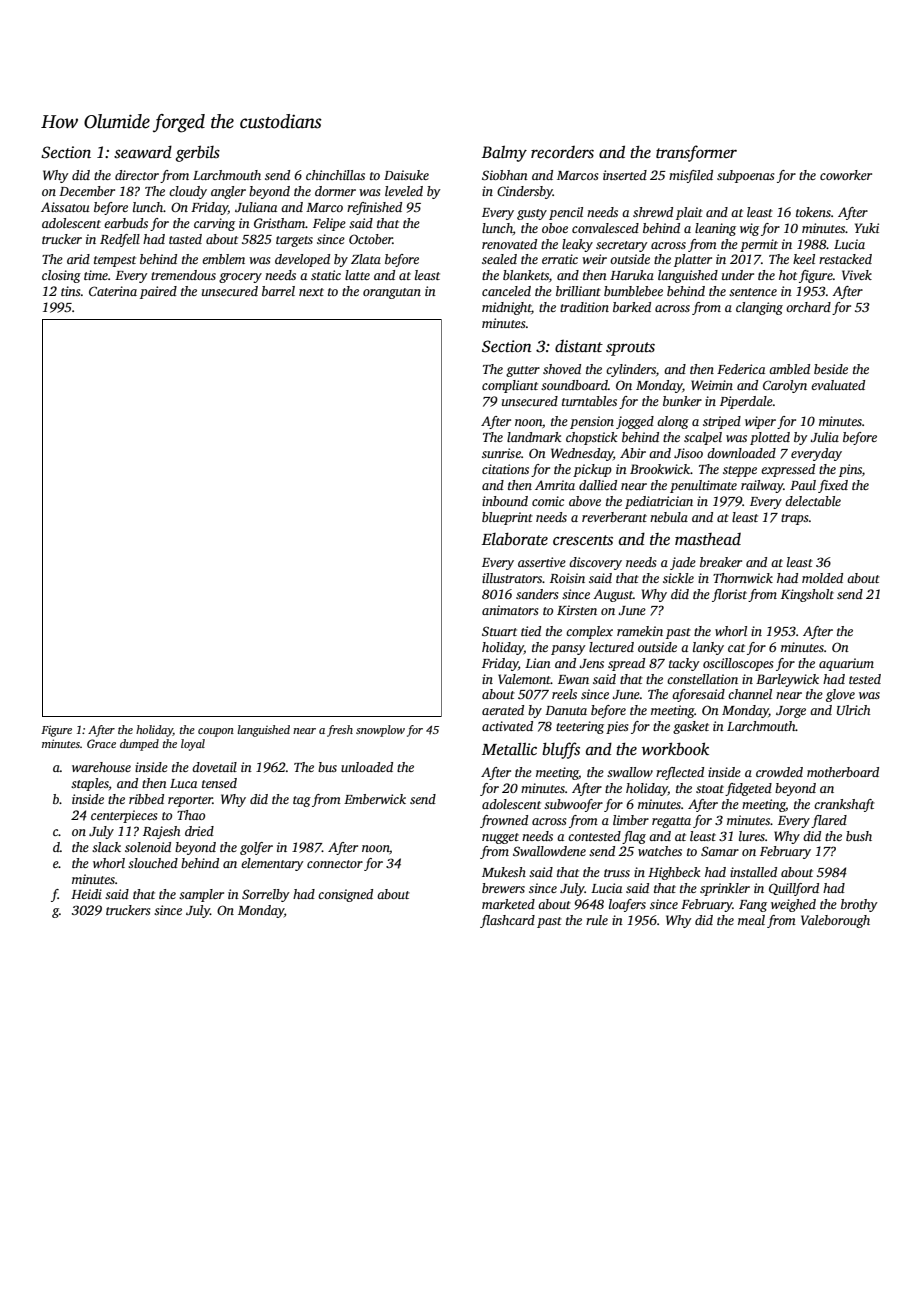 The image size is (924, 1308). Describe the element at coordinates (216, 732) in the screenshot. I see `coupon` at that location.
